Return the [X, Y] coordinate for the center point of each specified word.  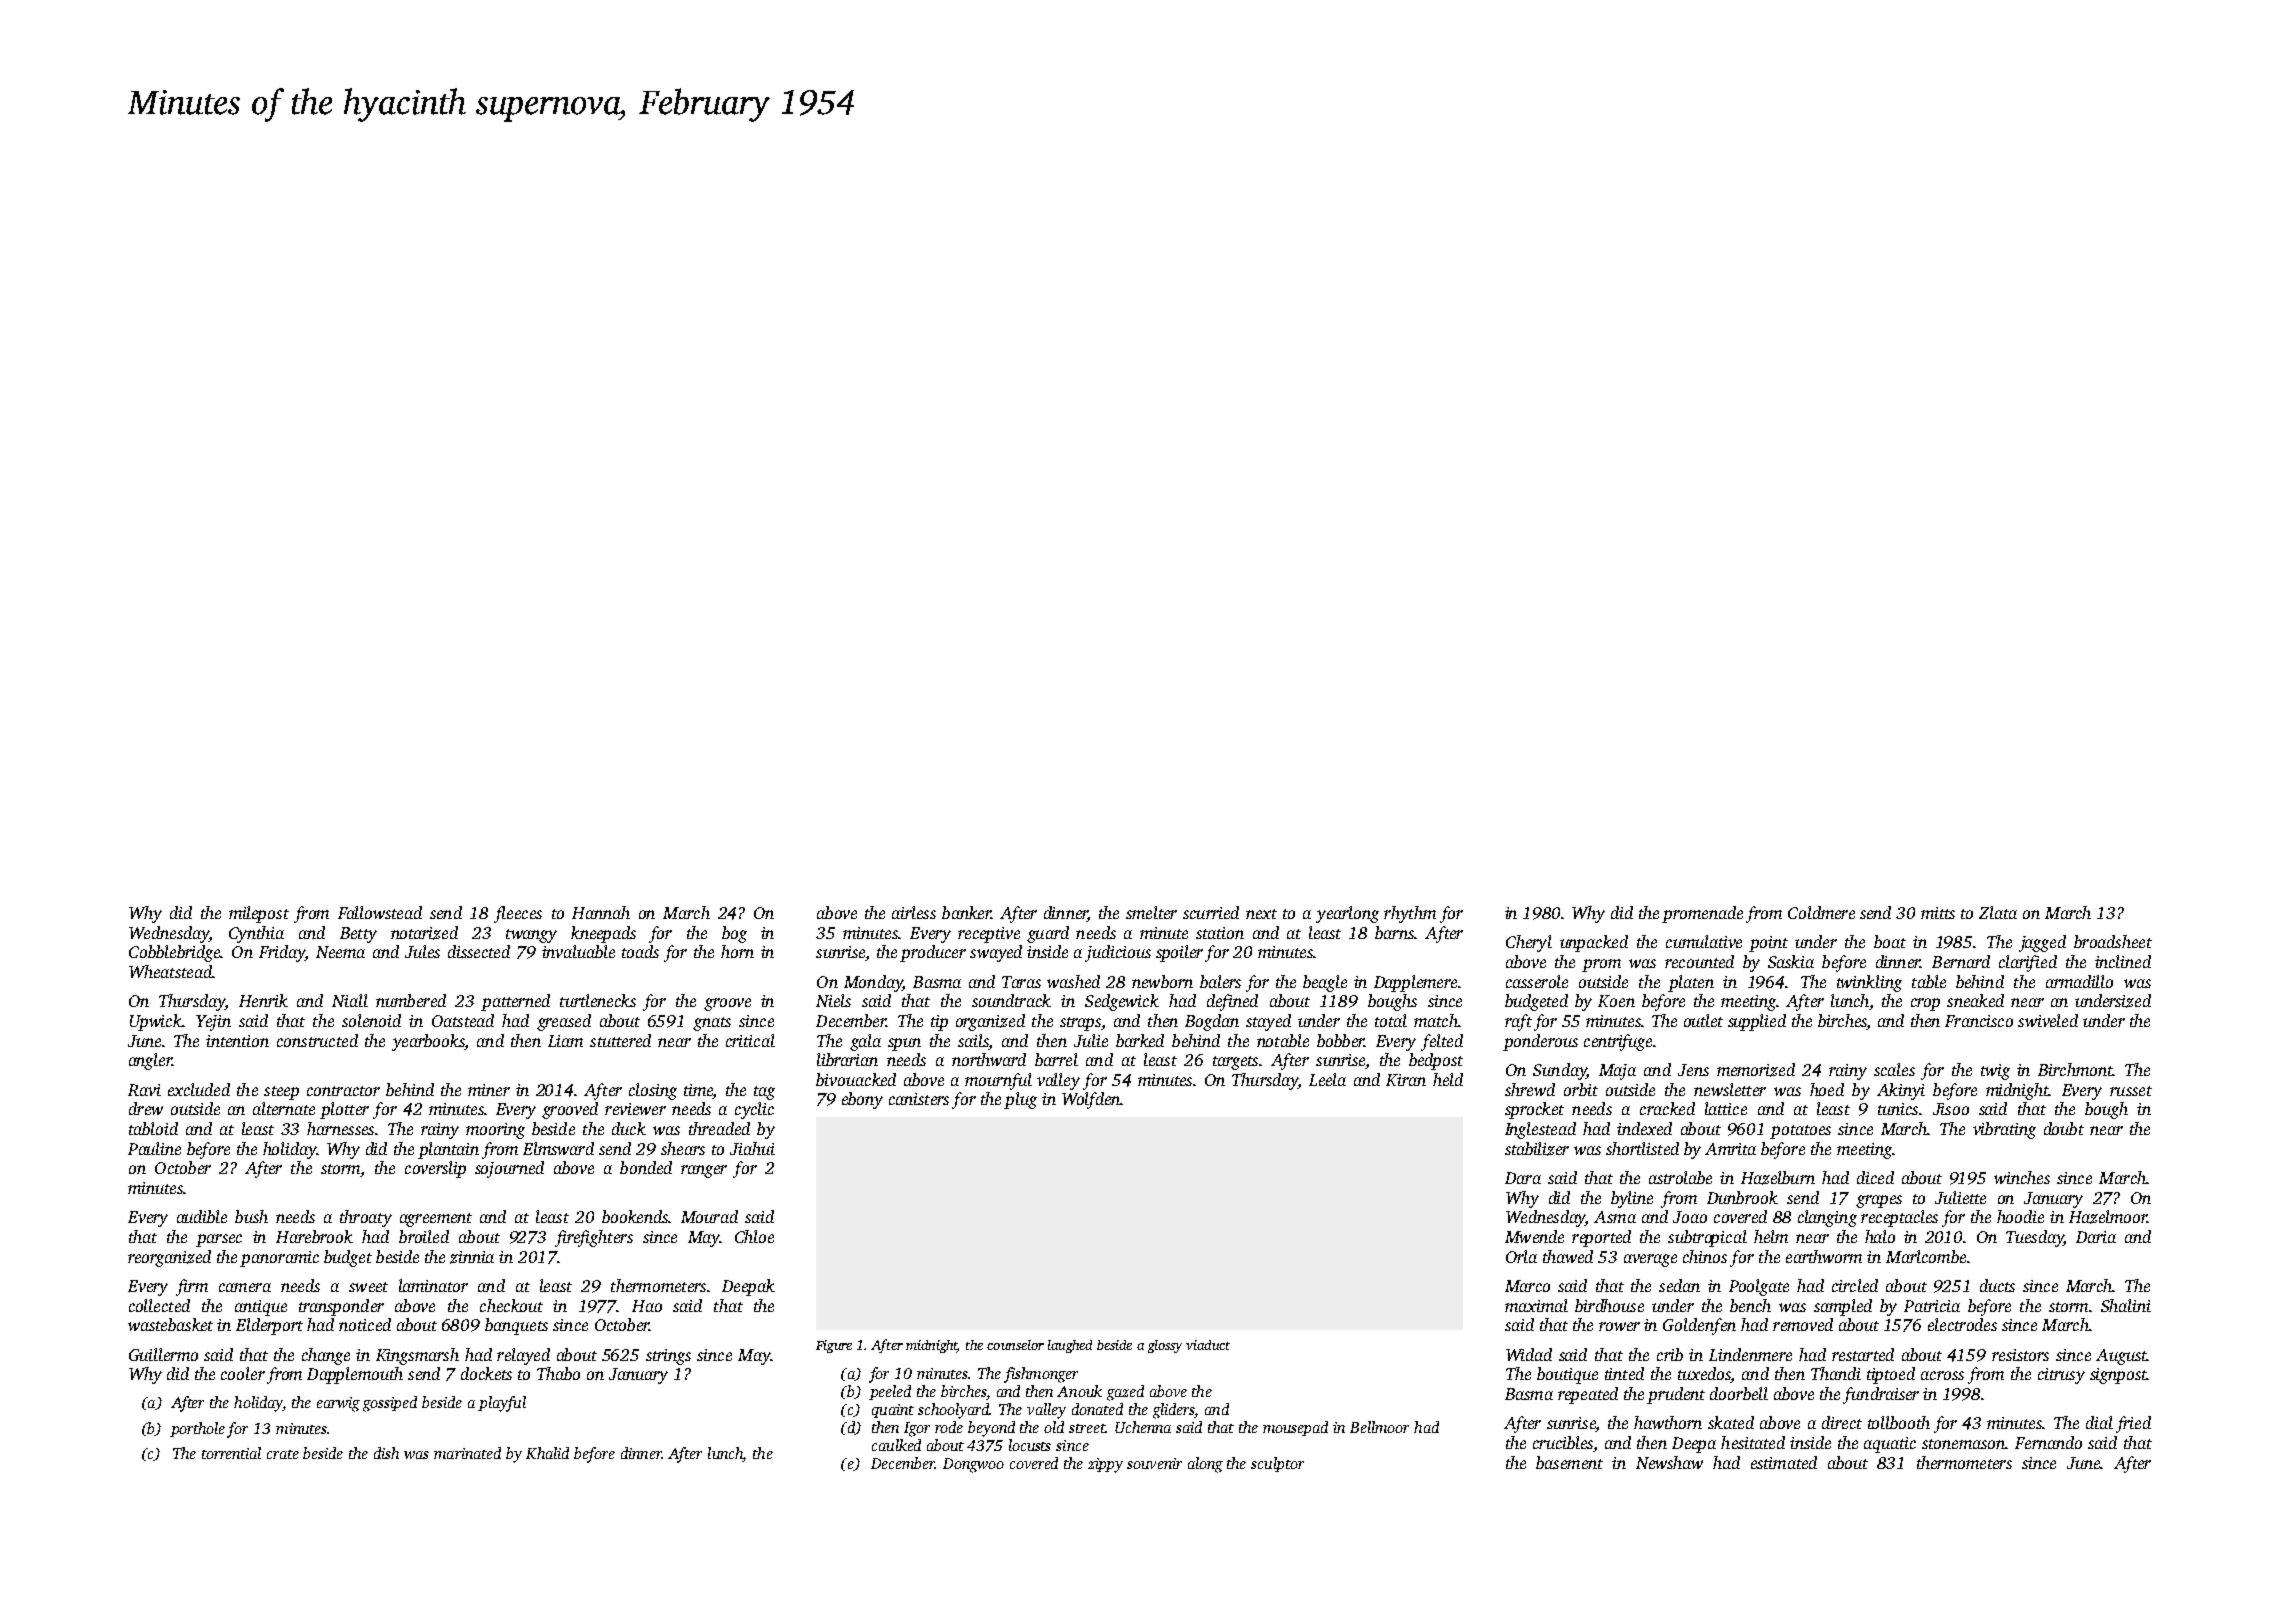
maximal [1536, 1305]
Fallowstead [380, 912]
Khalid [547, 1453]
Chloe [754, 1236]
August [2121, 1357]
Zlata [1998, 912]
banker [966, 912]
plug [1020, 1100]
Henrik [263, 1000]
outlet [1703, 1020]
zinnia [472, 1257]
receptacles [1899, 1218]
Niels [833, 1000]
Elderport [269, 1326]
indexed [1644, 1128]
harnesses [340, 1128]
